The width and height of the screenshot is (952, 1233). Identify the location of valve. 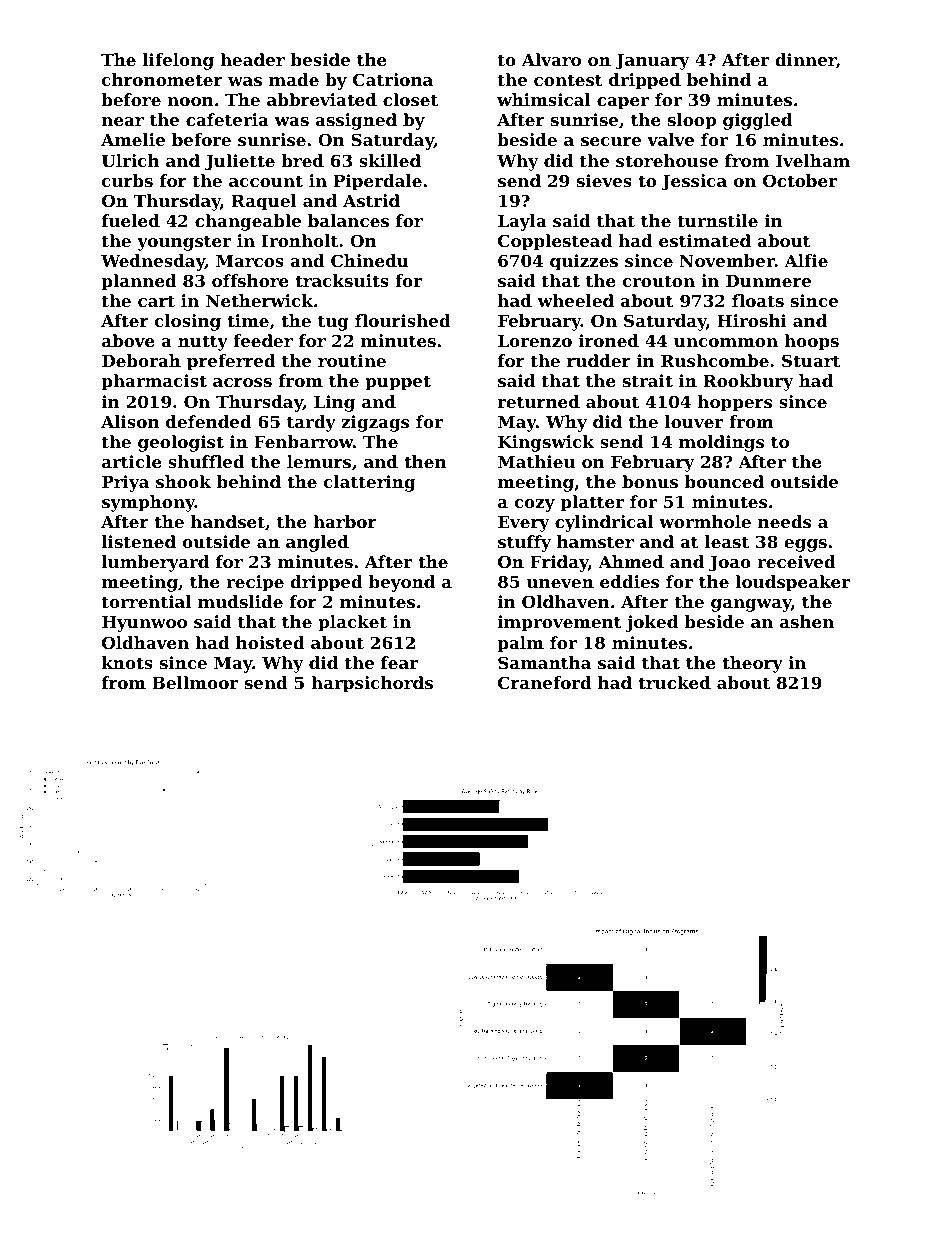
(670, 139).
